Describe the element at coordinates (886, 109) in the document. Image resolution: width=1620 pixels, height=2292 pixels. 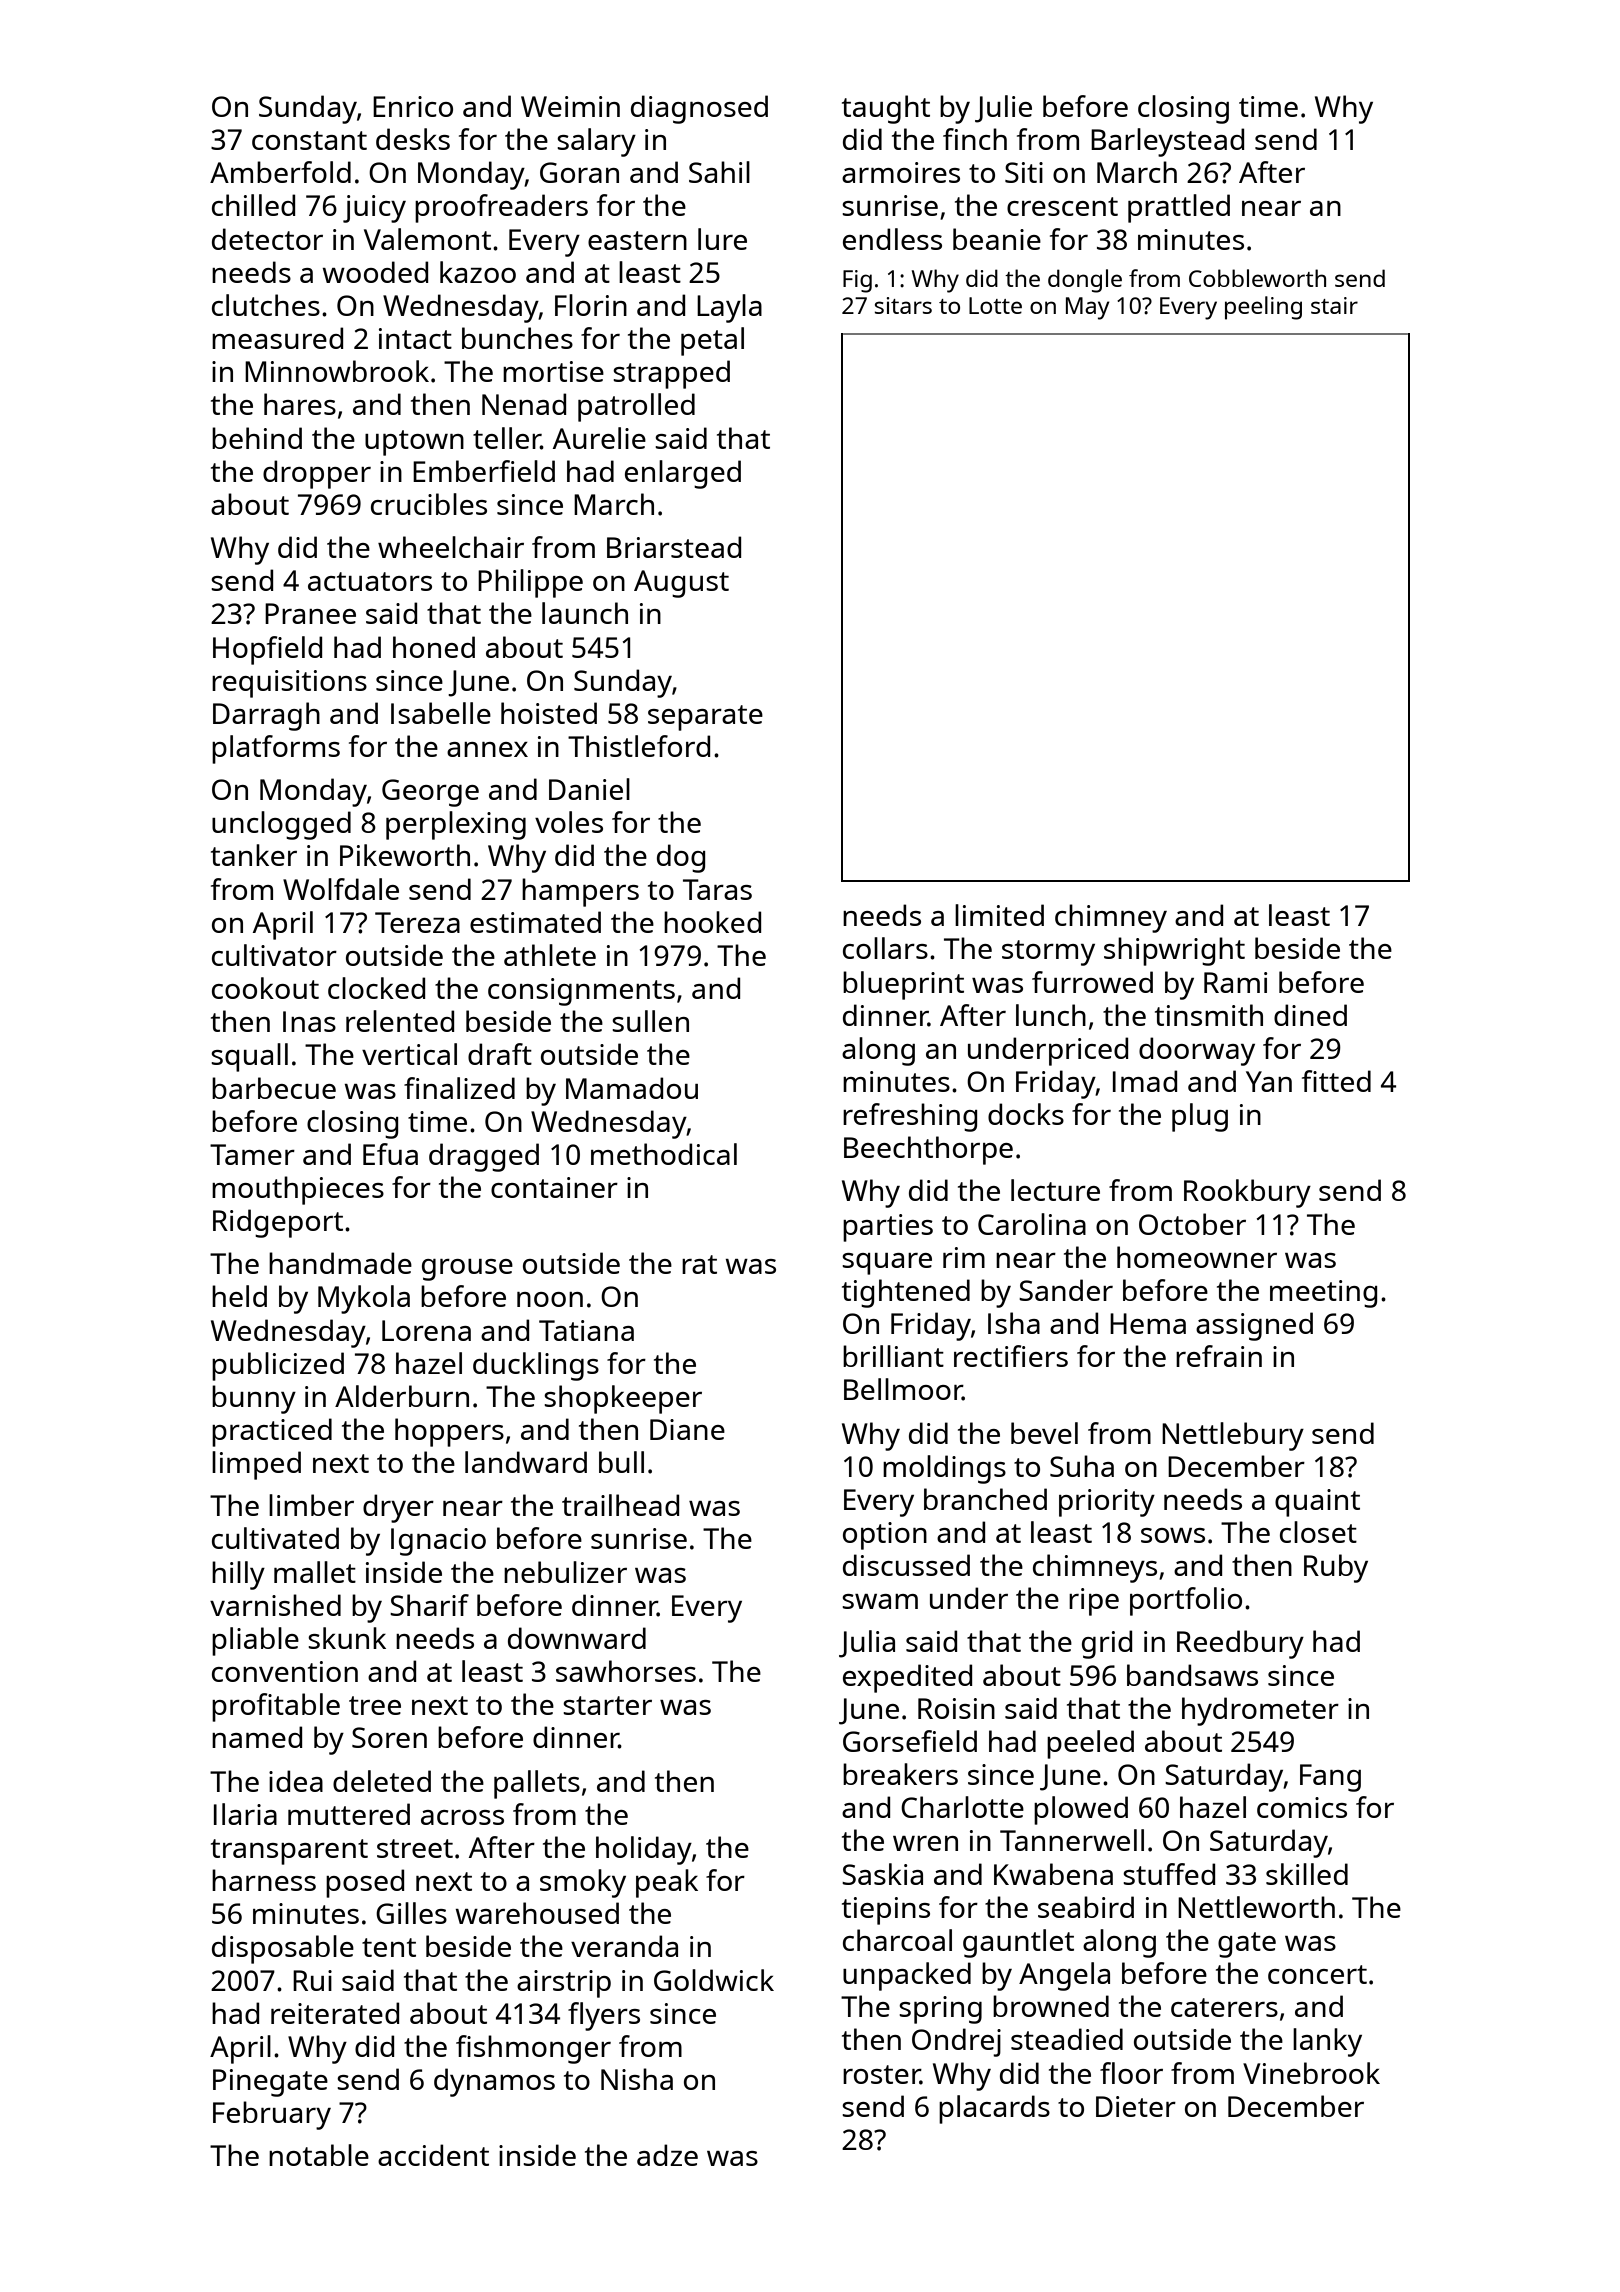
I see `taught` at that location.
